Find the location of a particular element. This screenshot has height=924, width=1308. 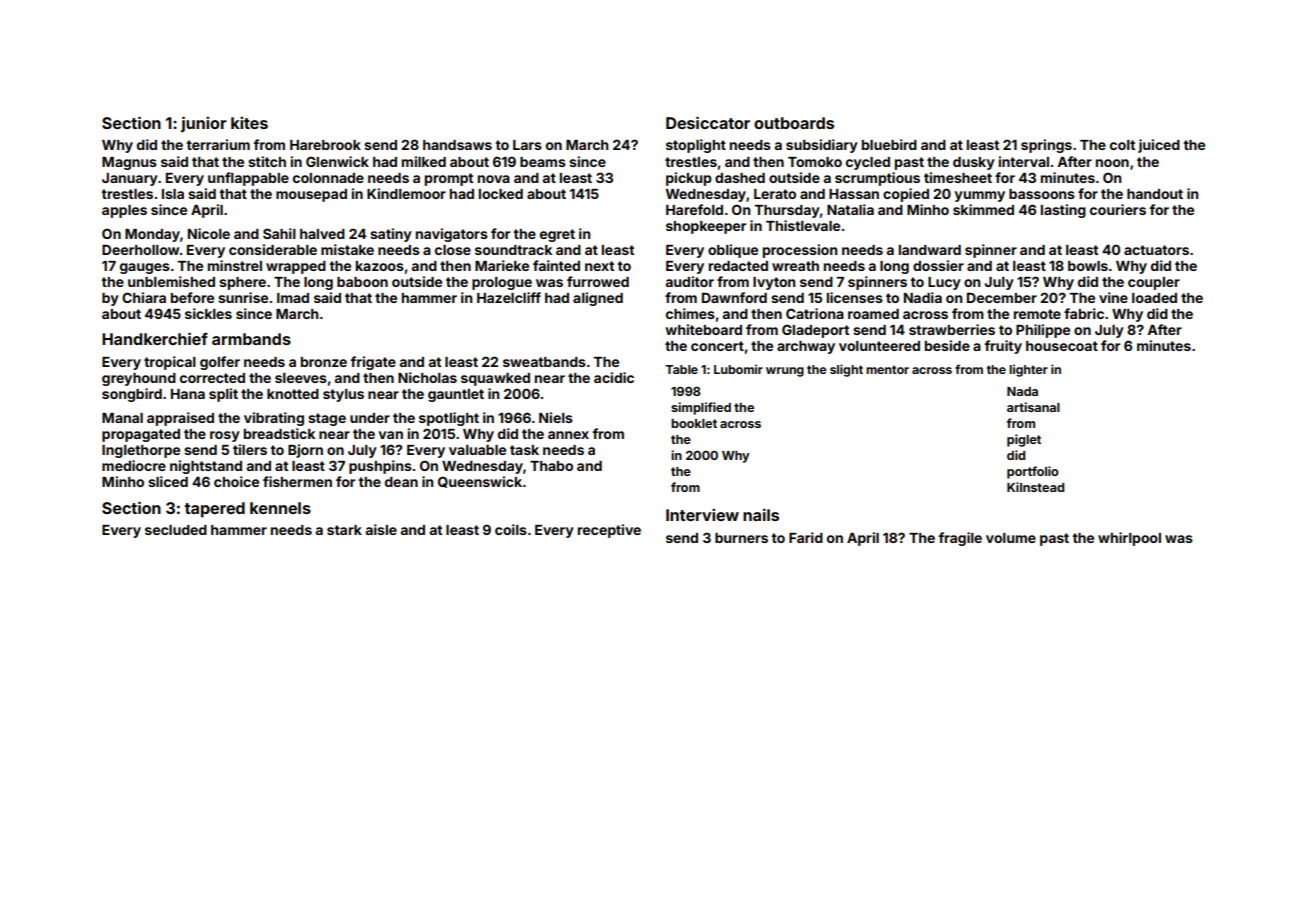

Harebrook is located at coordinates (325, 145).
